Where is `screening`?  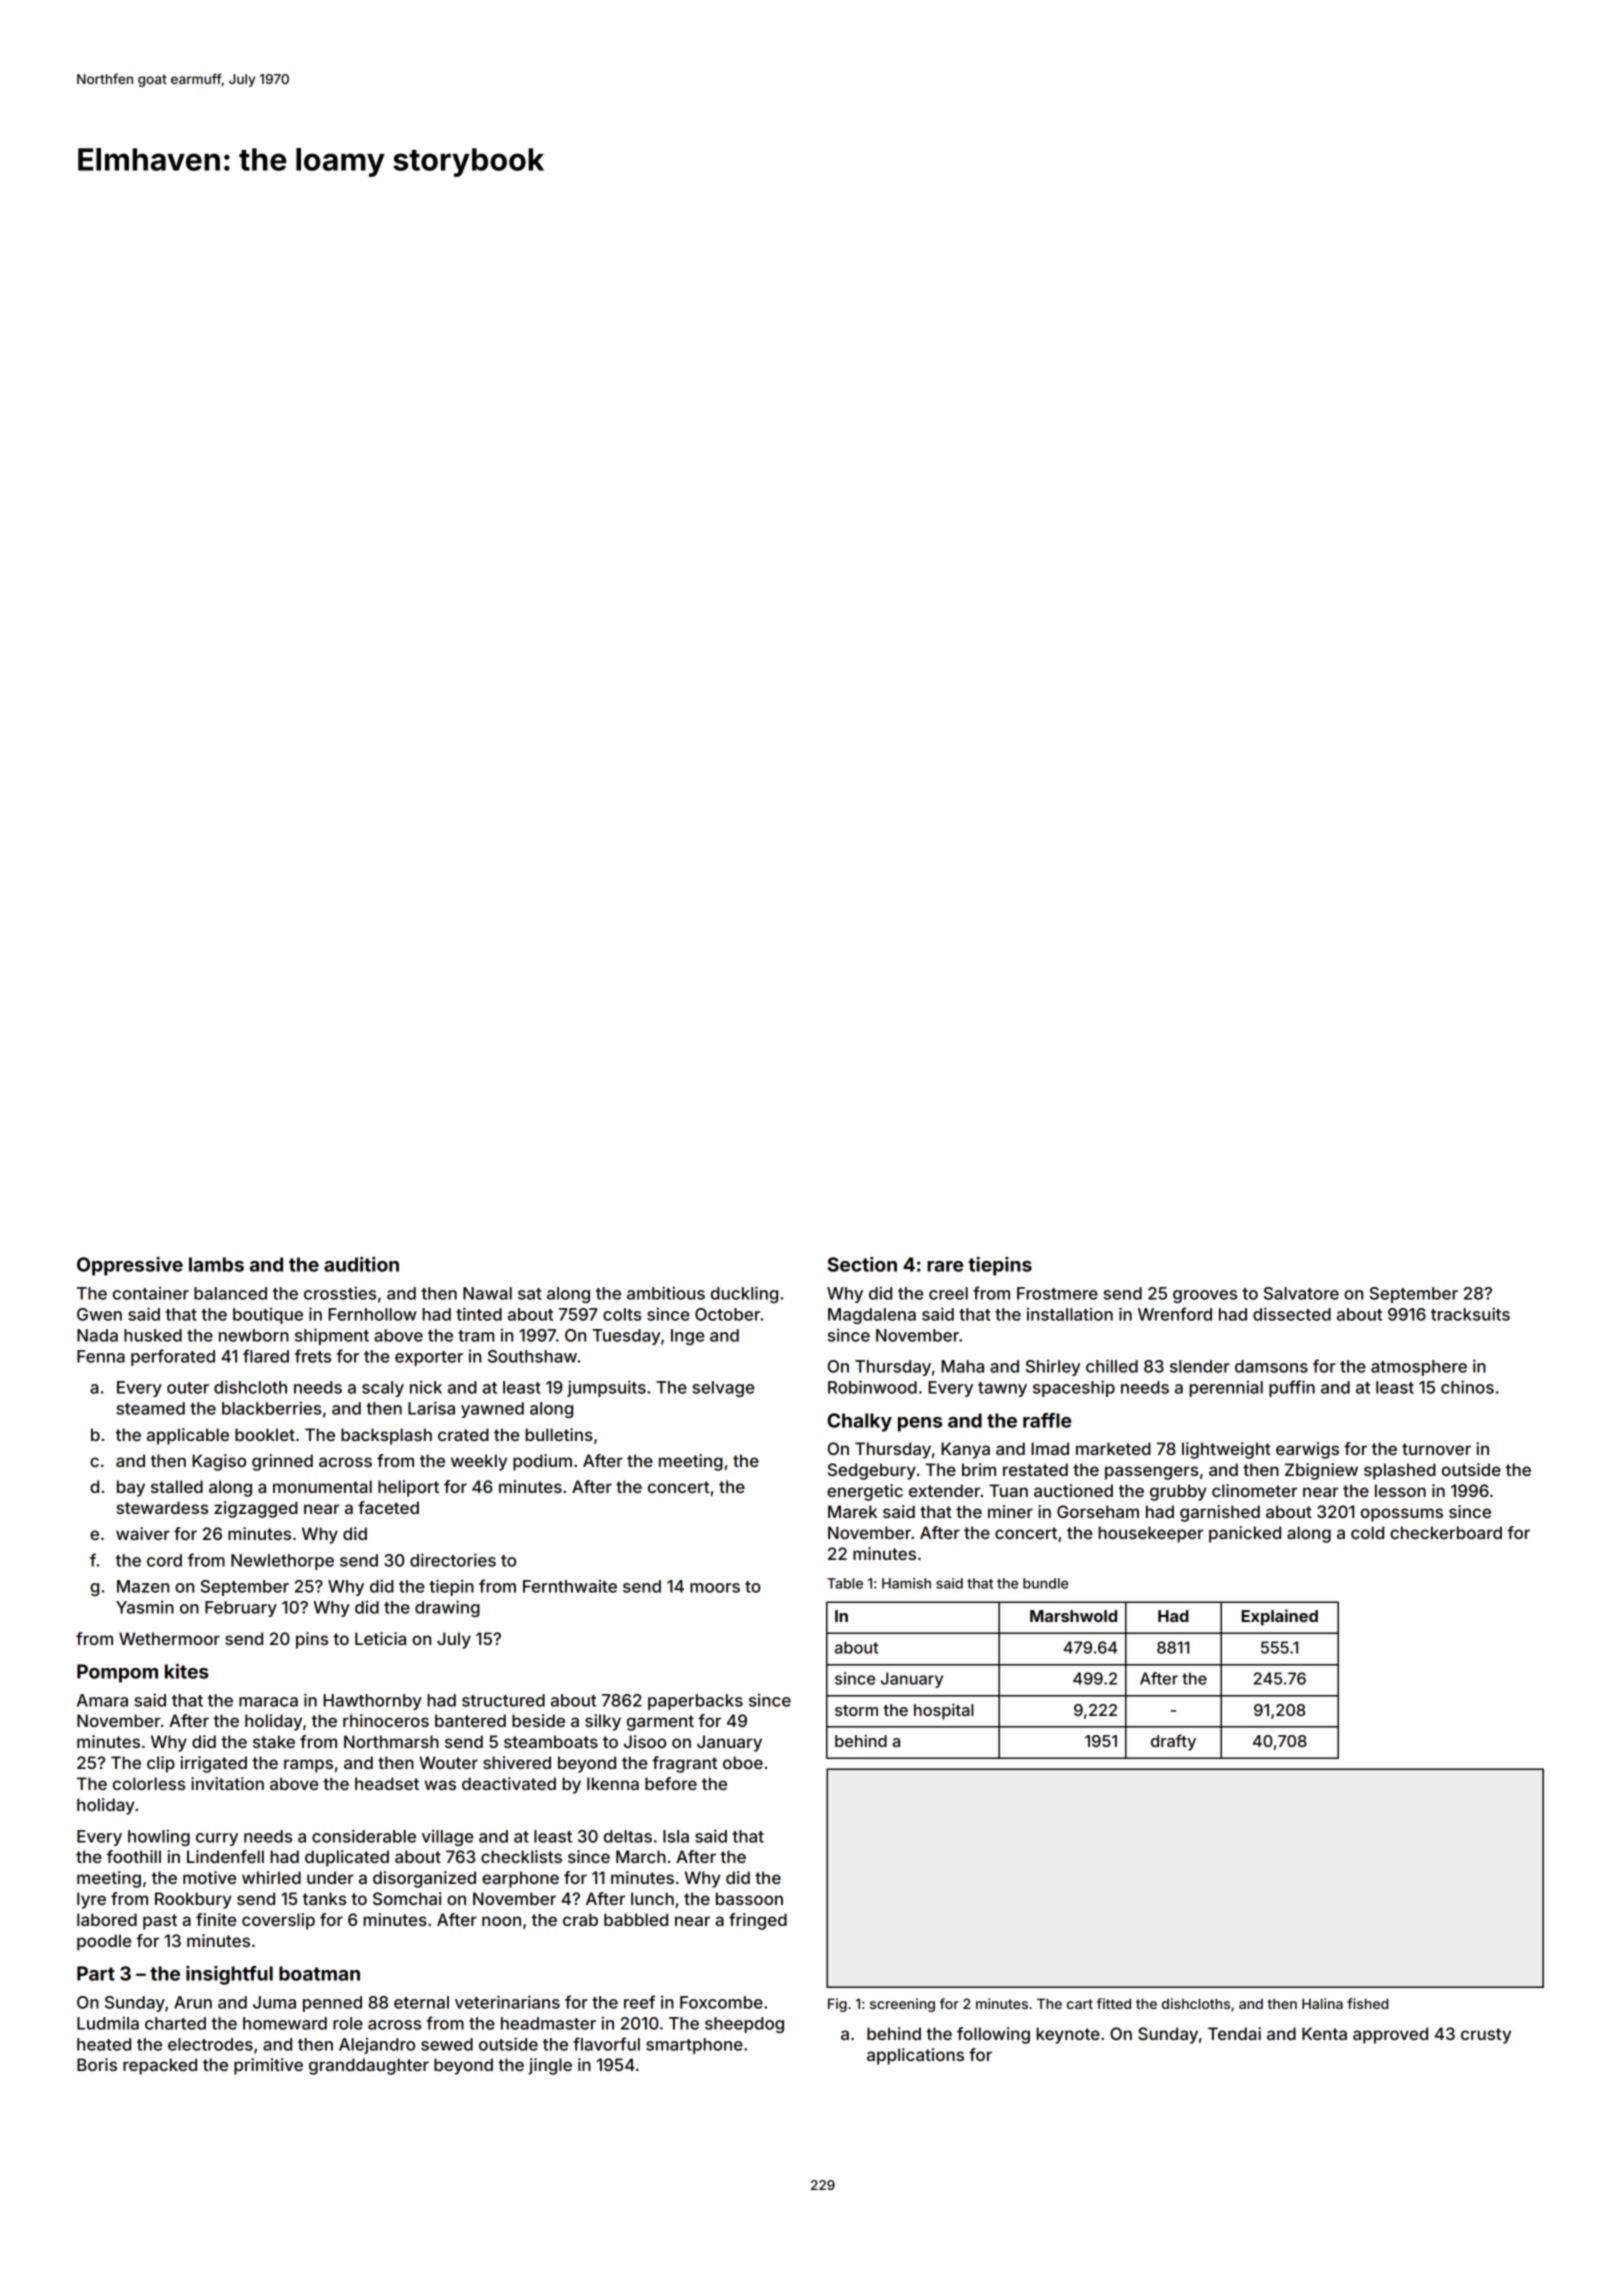
screening is located at coordinates (902, 2005).
